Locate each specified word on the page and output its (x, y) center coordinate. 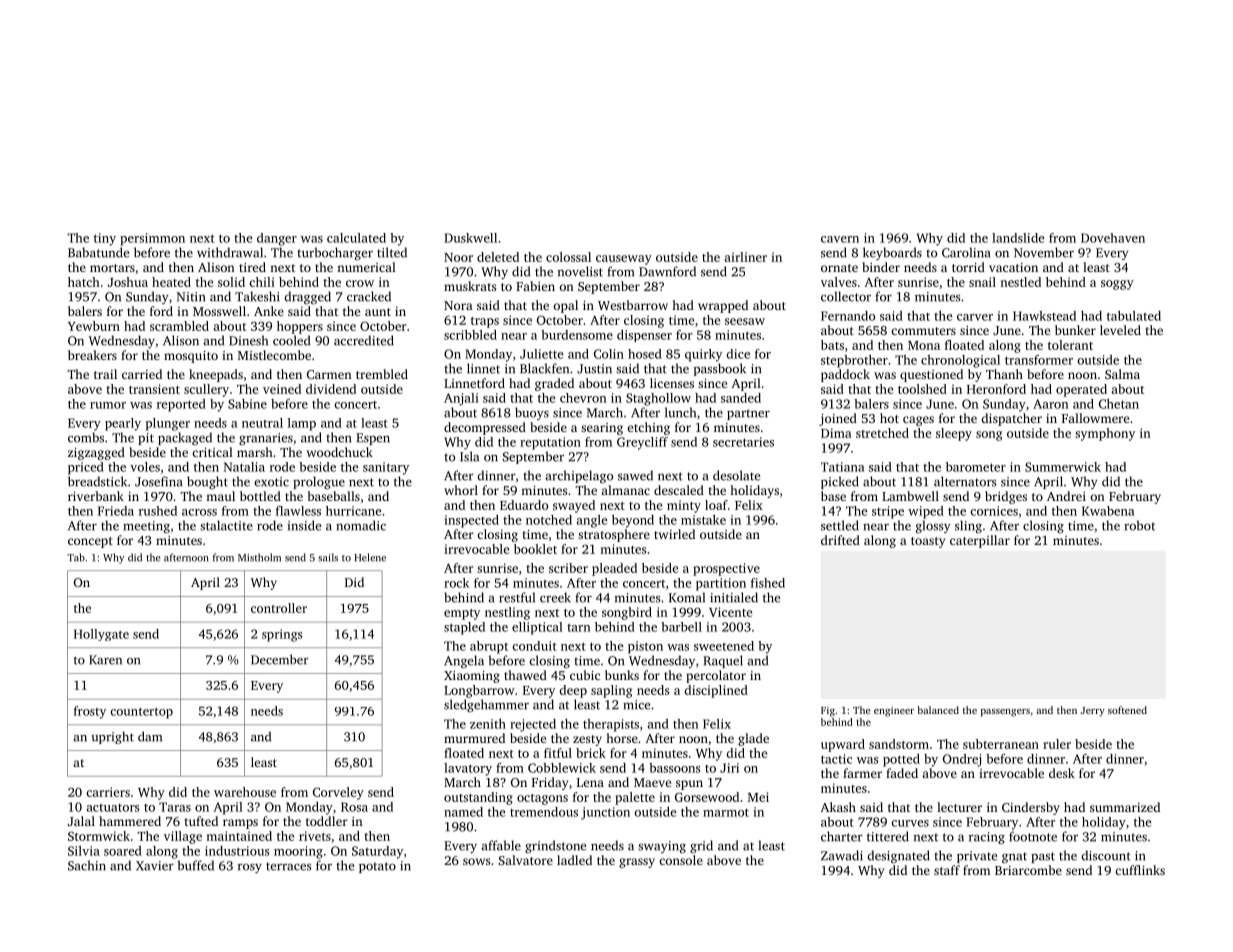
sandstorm (899, 744)
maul (220, 496)
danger (277, 239)
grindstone (555, 846)
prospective (726, 569)
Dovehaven (1113, 238)
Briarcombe (1028, 870)
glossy (933, 526)
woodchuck (340, 452)
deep (573, 691)
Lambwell (910, 496)
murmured (474, 738)
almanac (625, 490)
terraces (289, 866)
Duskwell (470, 238)
